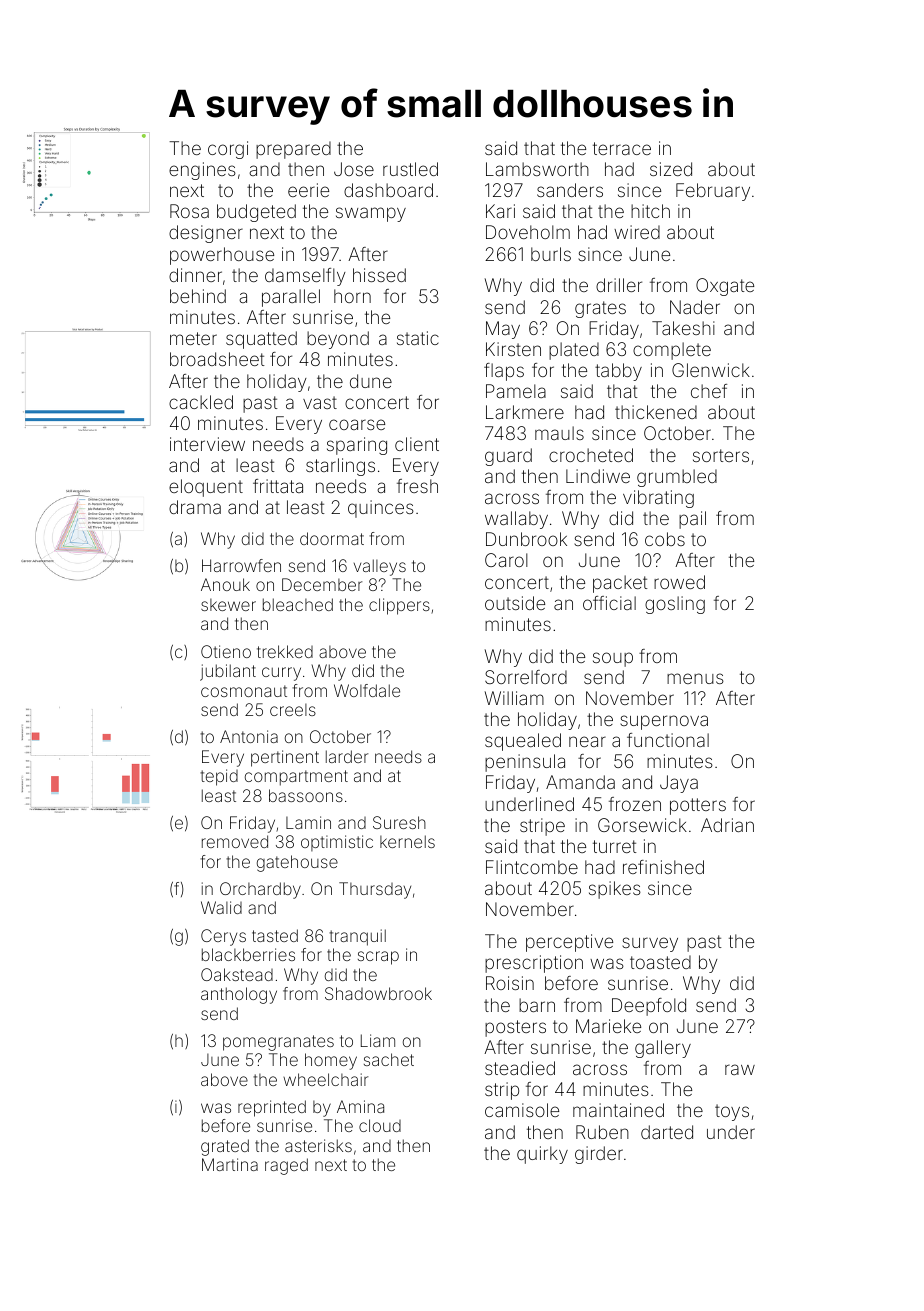 Image resolution: width=924 pixels, height=1311 pixels. What do you see at coordinates (278, 486) in the image?
I see `frittata` at bounding box center [278, 486].
